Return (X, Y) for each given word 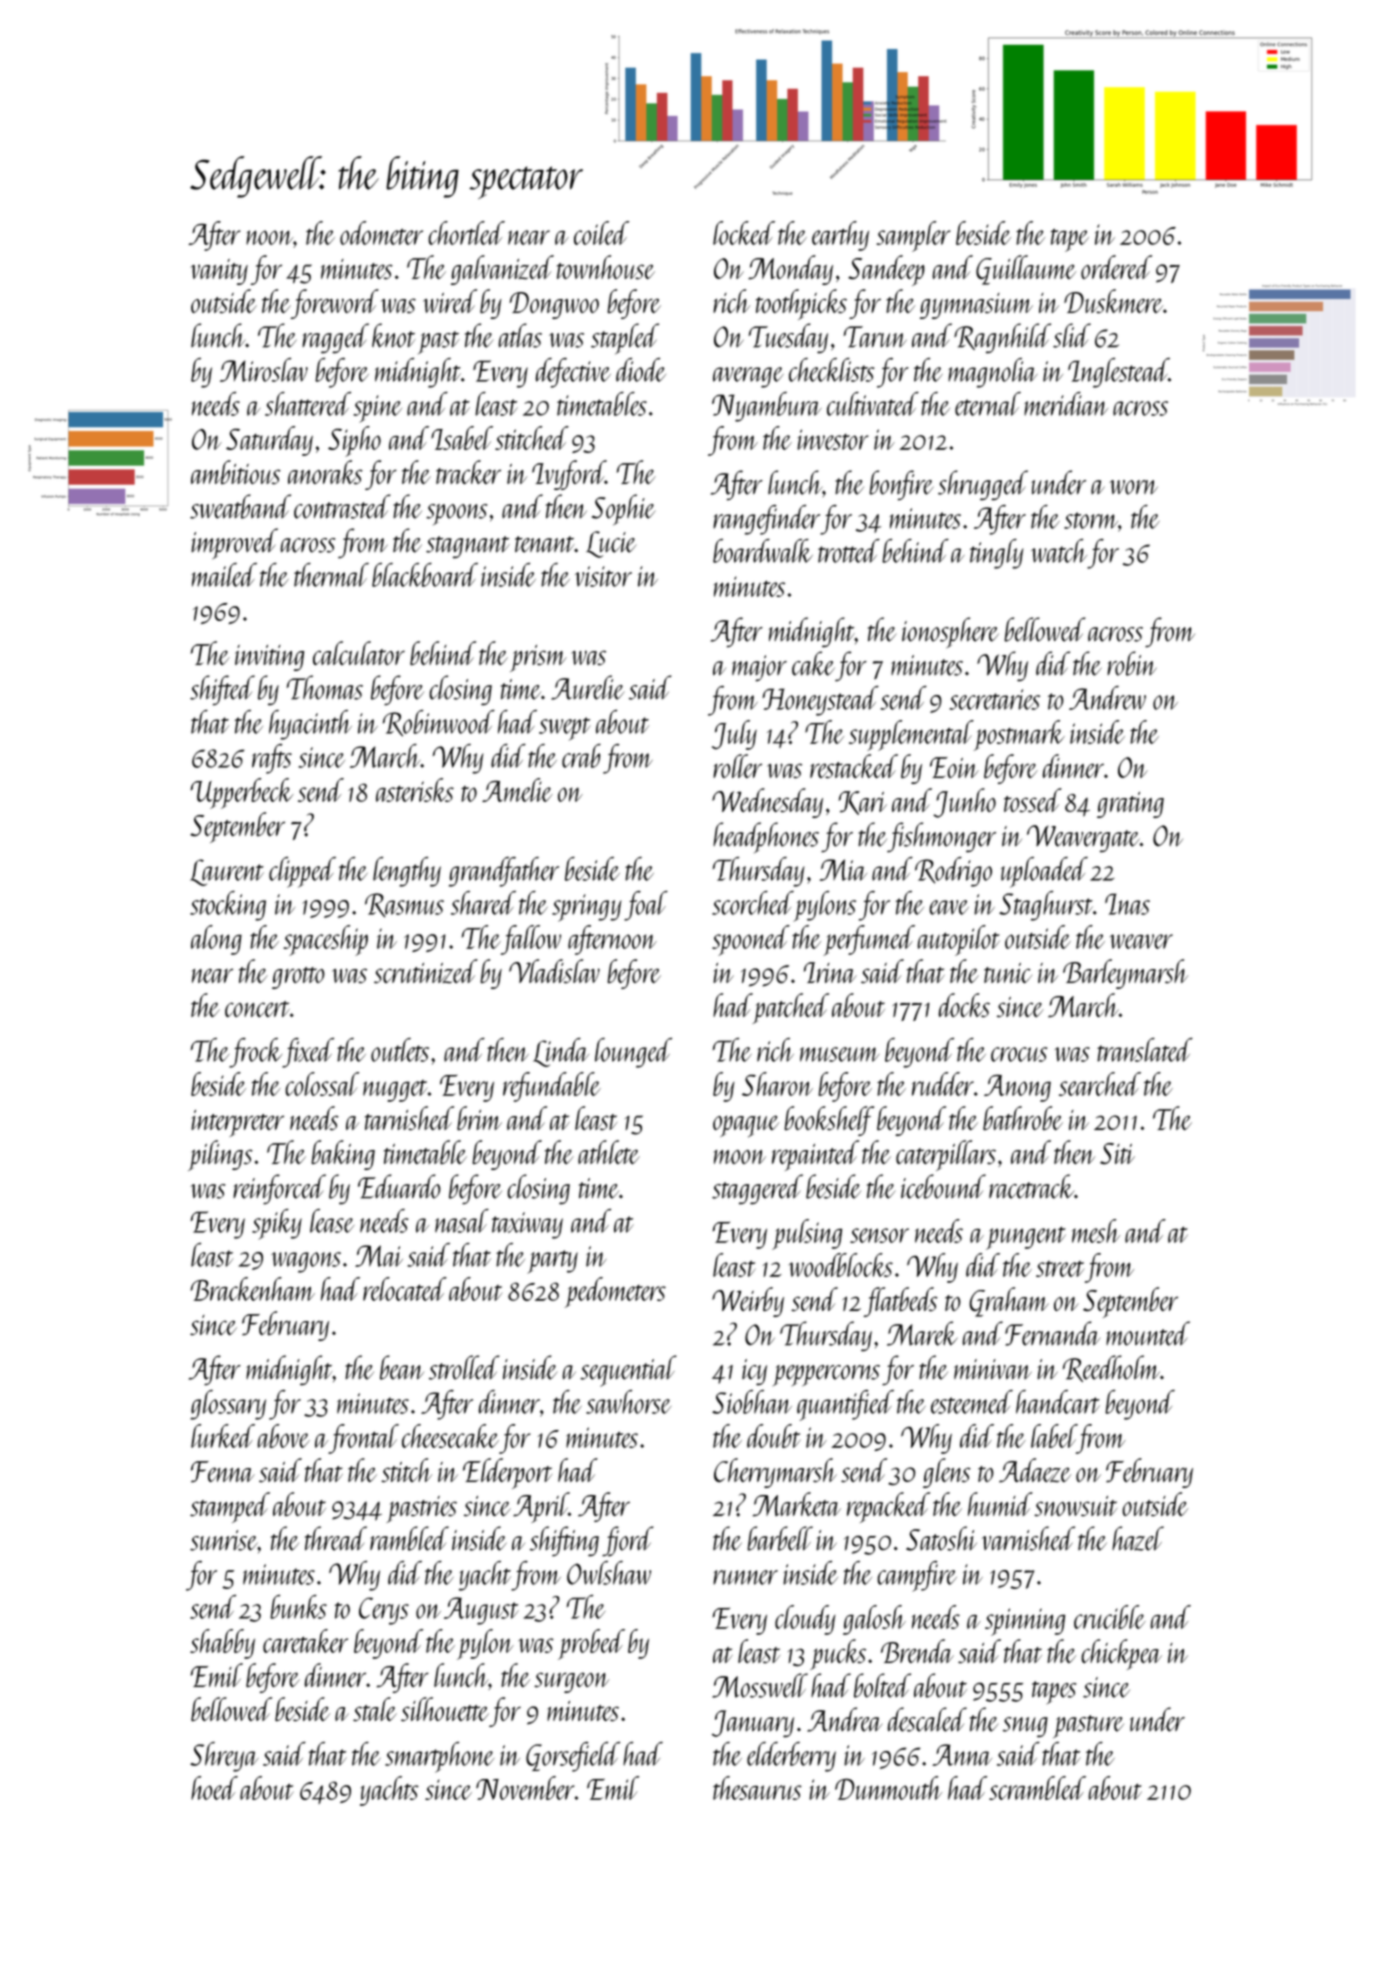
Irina (830, 972)
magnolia (992, 373)
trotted (849, 551)
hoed (214, 1788)
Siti (1117, 1153)
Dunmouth (888, 1788)
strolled (464, 1367)
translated (1145, 1050)
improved (234, 543)
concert (257, 1009)
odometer (381, 233)
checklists (831, 370)
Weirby (748, 1302)
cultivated (873, 404)
